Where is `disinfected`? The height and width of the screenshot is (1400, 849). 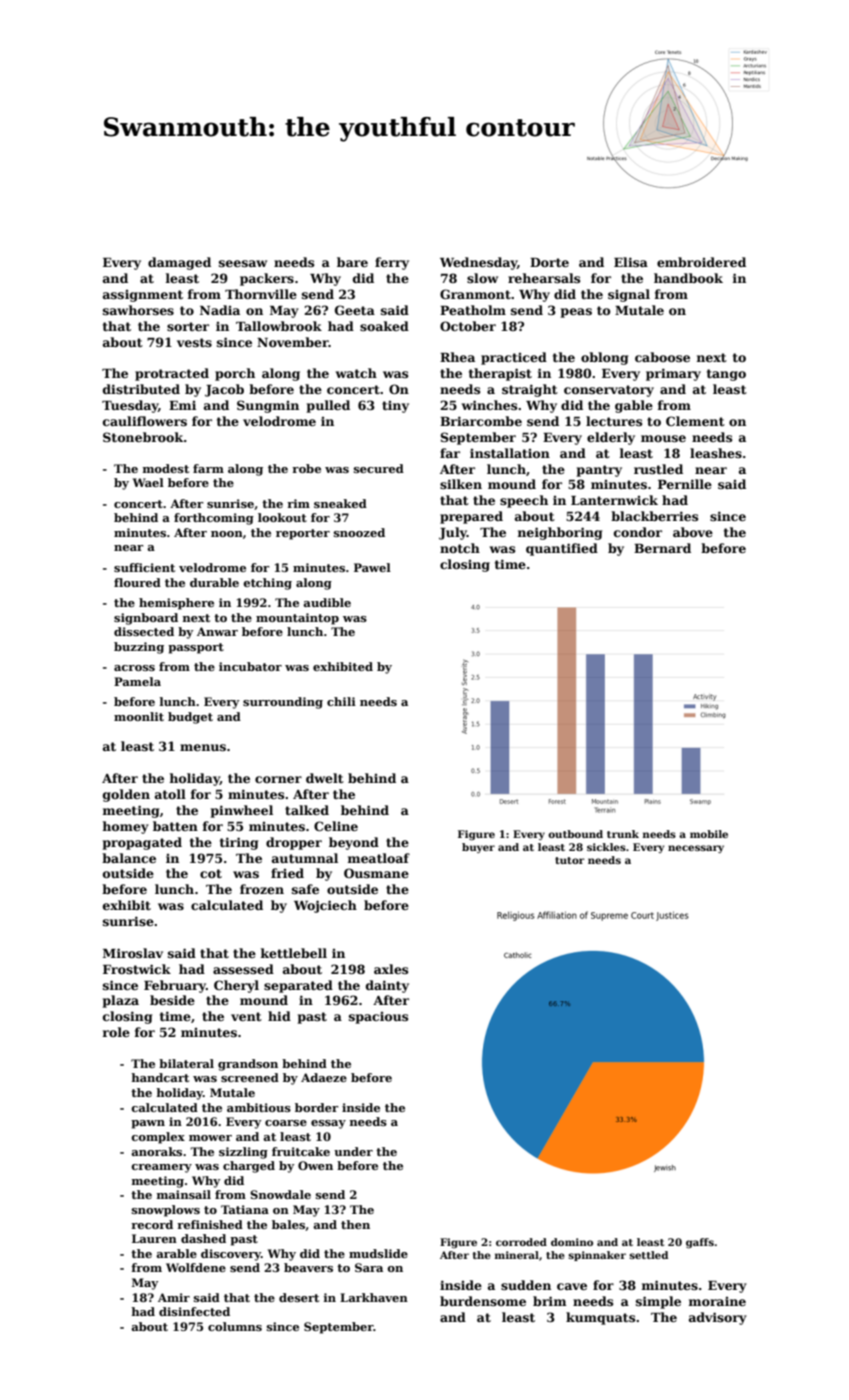 disinfected is located at coordinates (194, 1311).
